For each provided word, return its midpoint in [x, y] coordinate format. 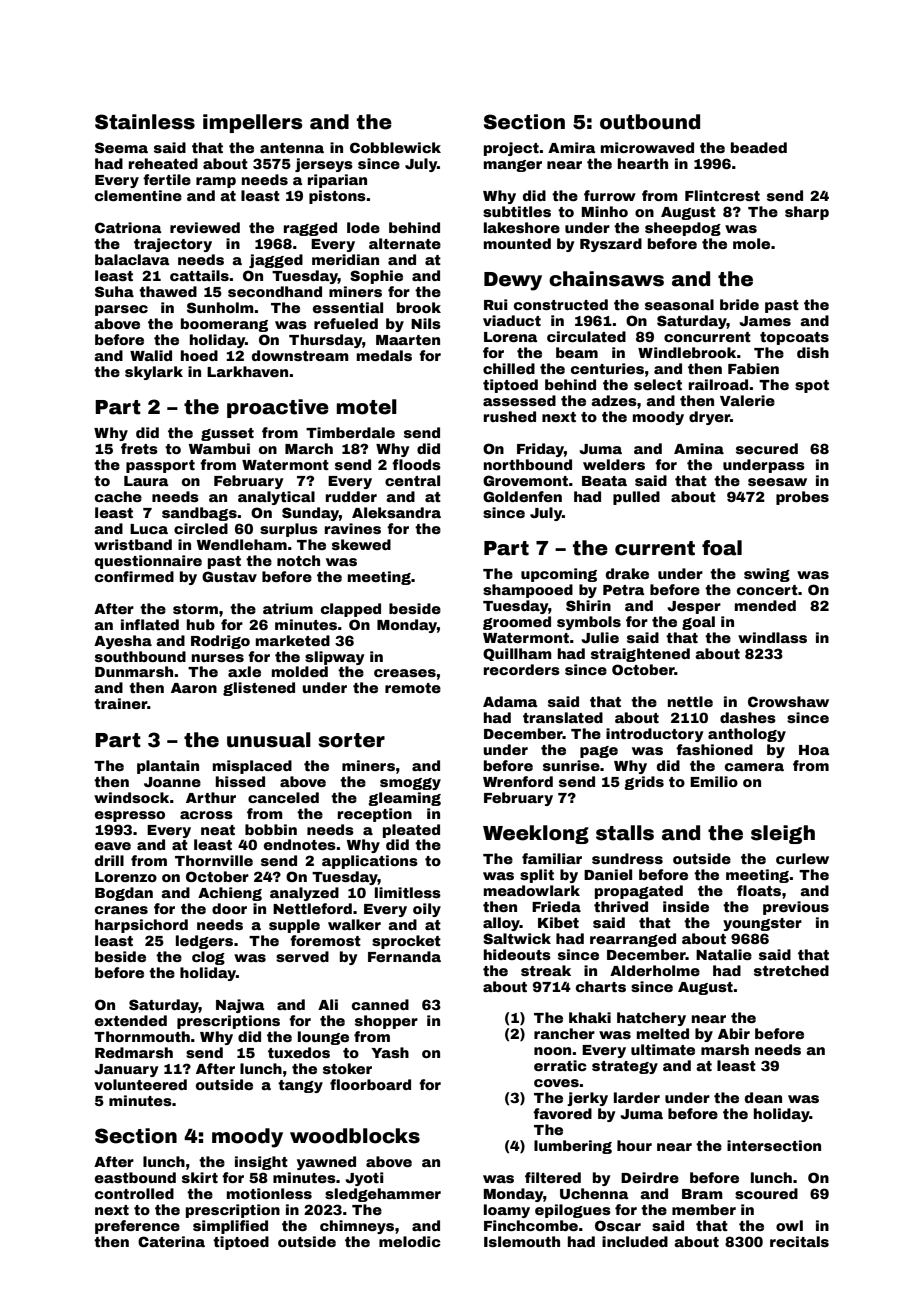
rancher [564, 1033]
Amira [572, 147]
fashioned [714, 749]
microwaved [647, 147]
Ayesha [123, 642]
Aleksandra [396, 512]
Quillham [517, 654]
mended [765, 605]
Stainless [145, 122]
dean [763, 1097]
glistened [259, 689]
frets [139, 448]
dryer [709, 418]
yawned [326, 1163]
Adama [510, 701]
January [126, 1070]
